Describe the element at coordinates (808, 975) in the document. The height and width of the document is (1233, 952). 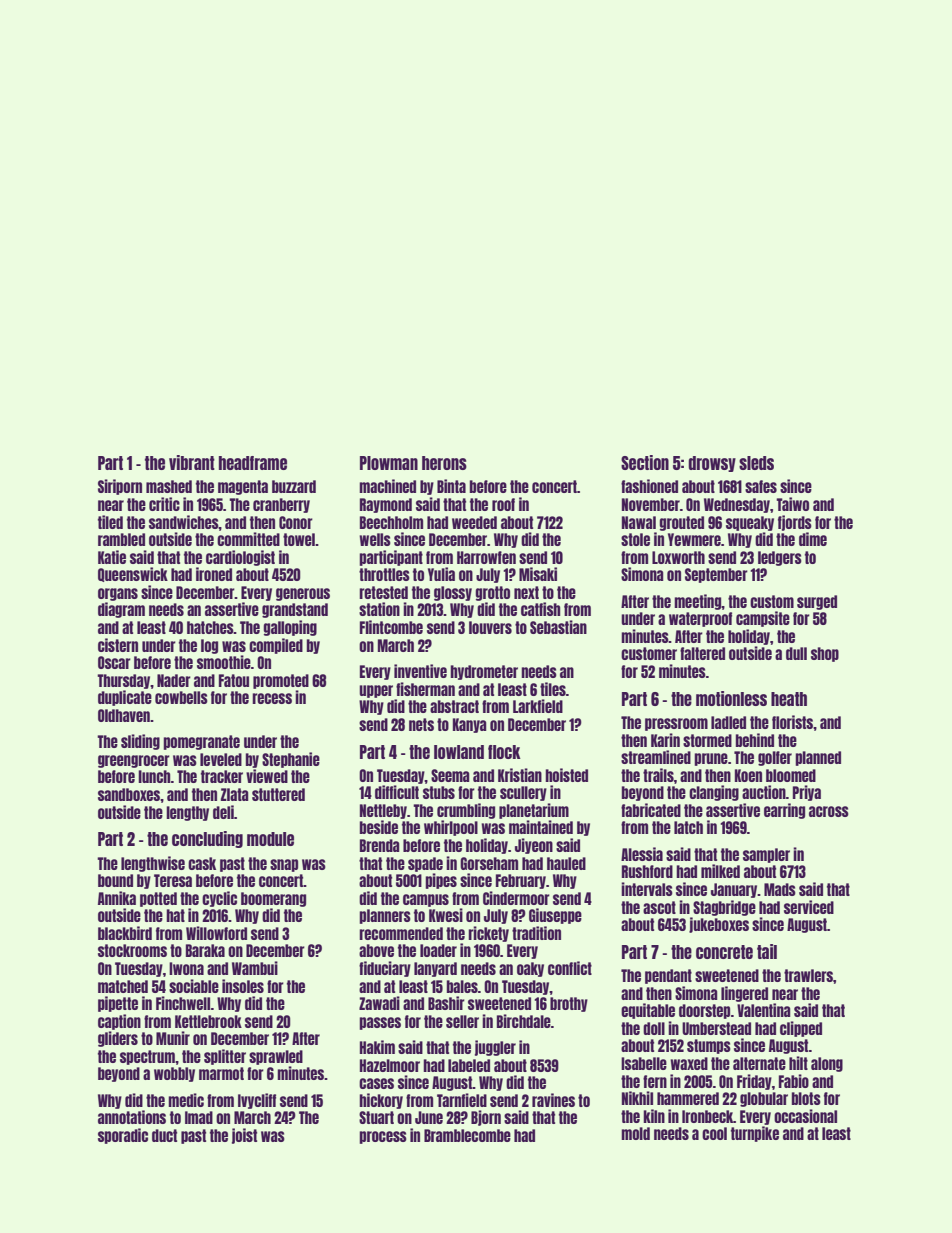
I see `trawlers` at that location.
